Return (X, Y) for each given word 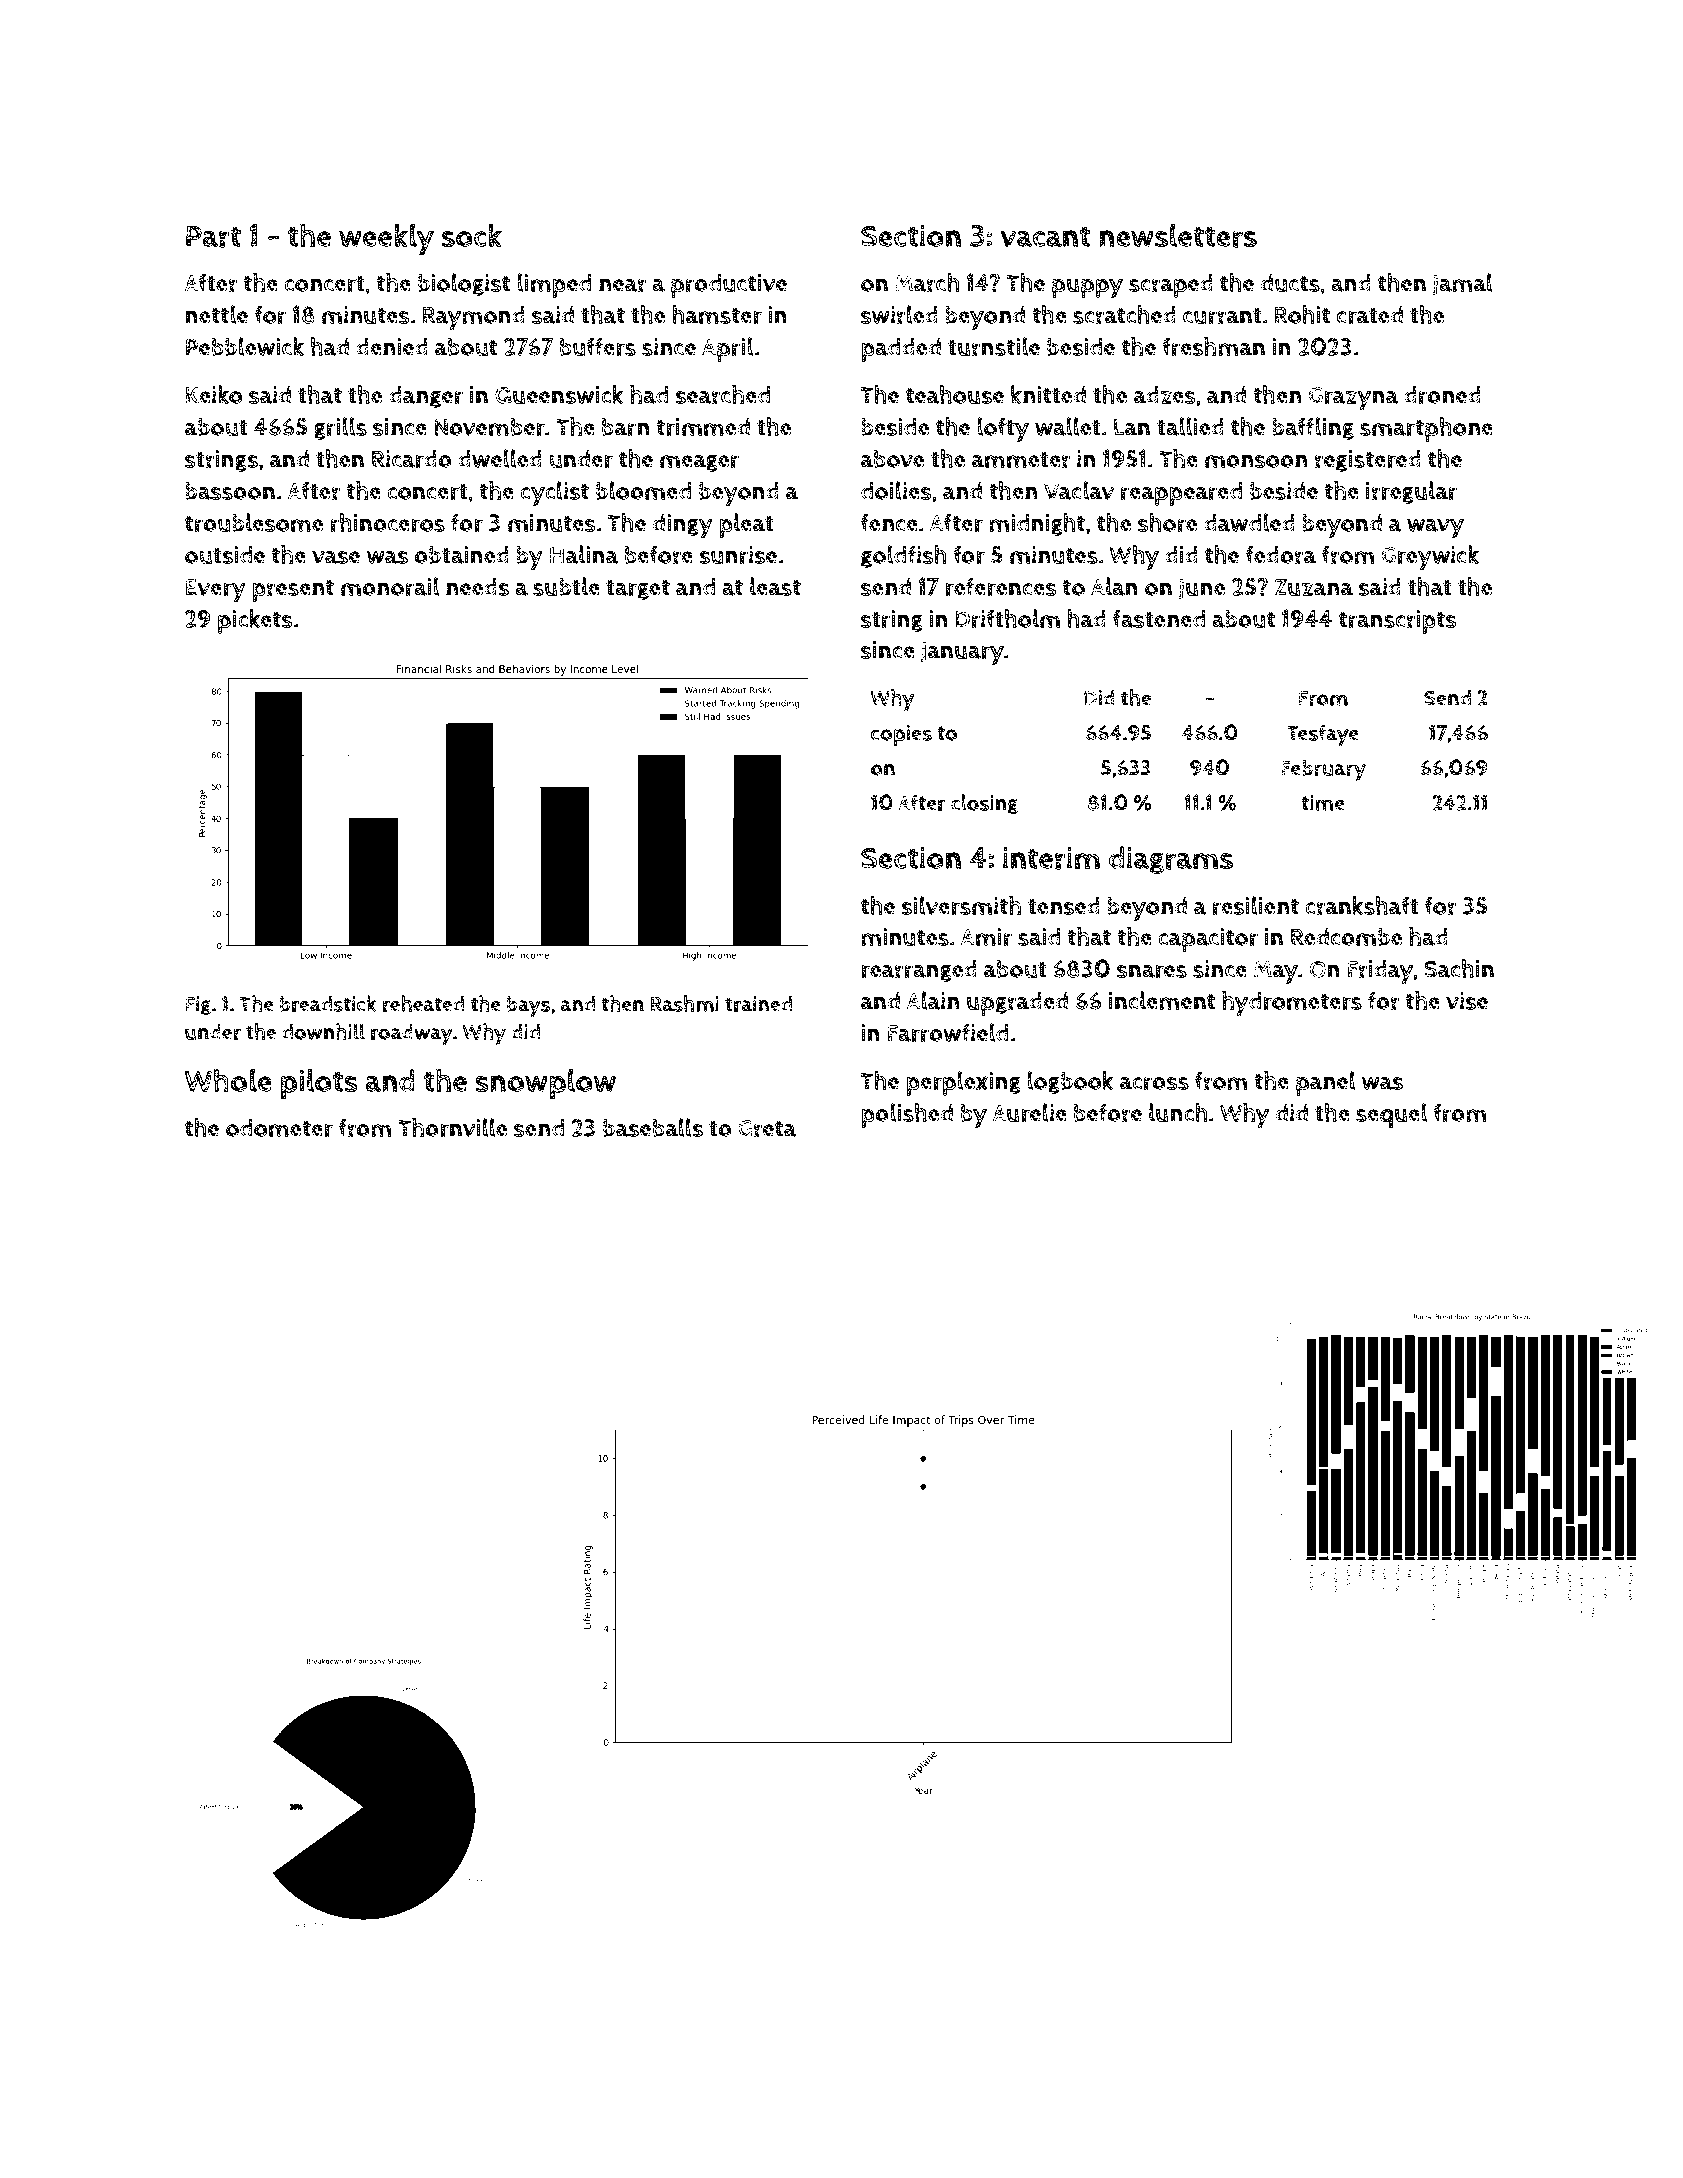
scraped (1171, 286)
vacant (1045, 236)
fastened (1159, 618)
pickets (255, 621)
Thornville (452, 1128)
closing (984, 804)
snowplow (545, 1084)
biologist (464, 284)
